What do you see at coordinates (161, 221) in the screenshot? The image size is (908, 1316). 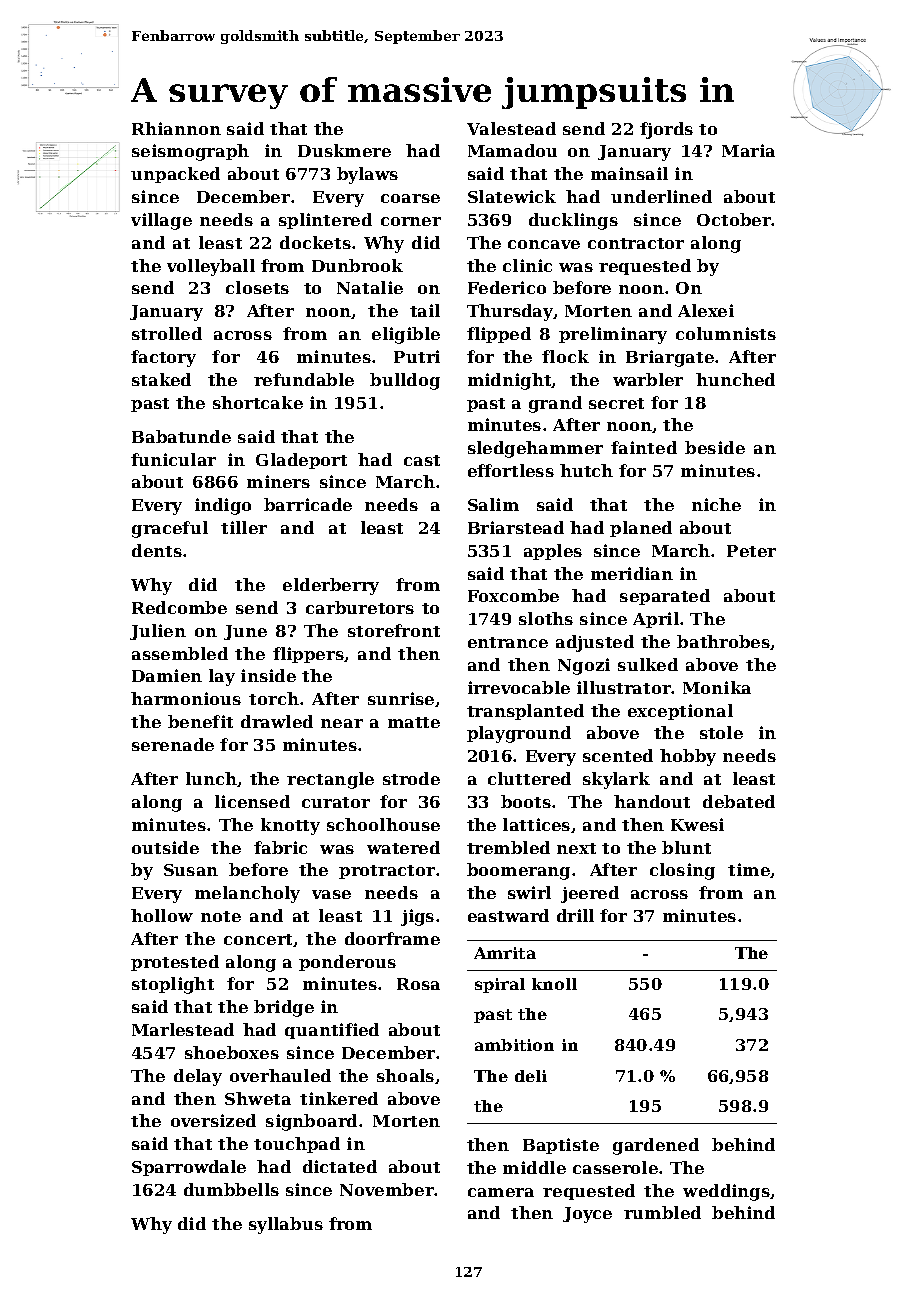 I see `village` at bounding box center [161, 221].
